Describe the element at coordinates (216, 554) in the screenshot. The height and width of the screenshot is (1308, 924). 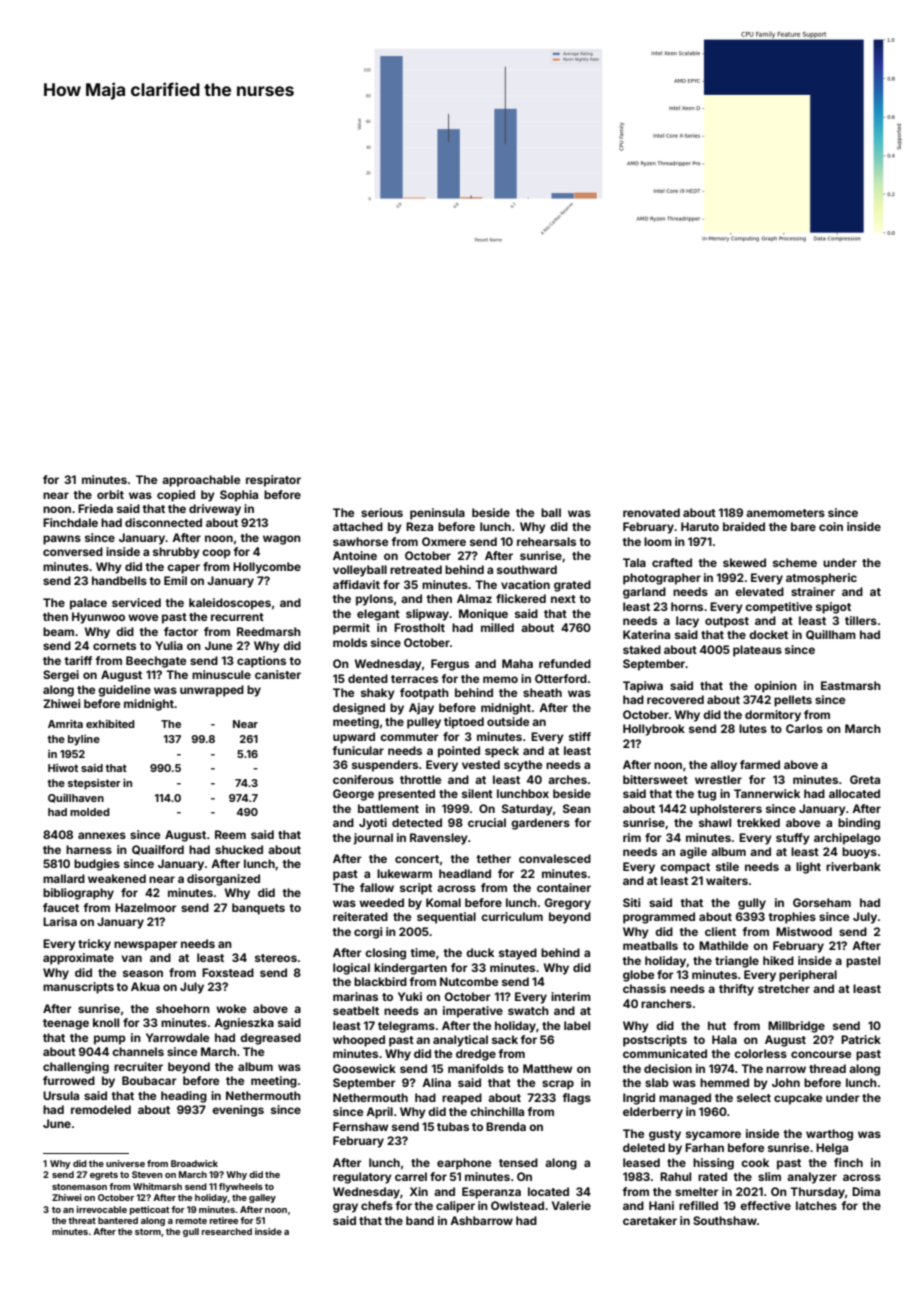
I see `coop` at that location.
